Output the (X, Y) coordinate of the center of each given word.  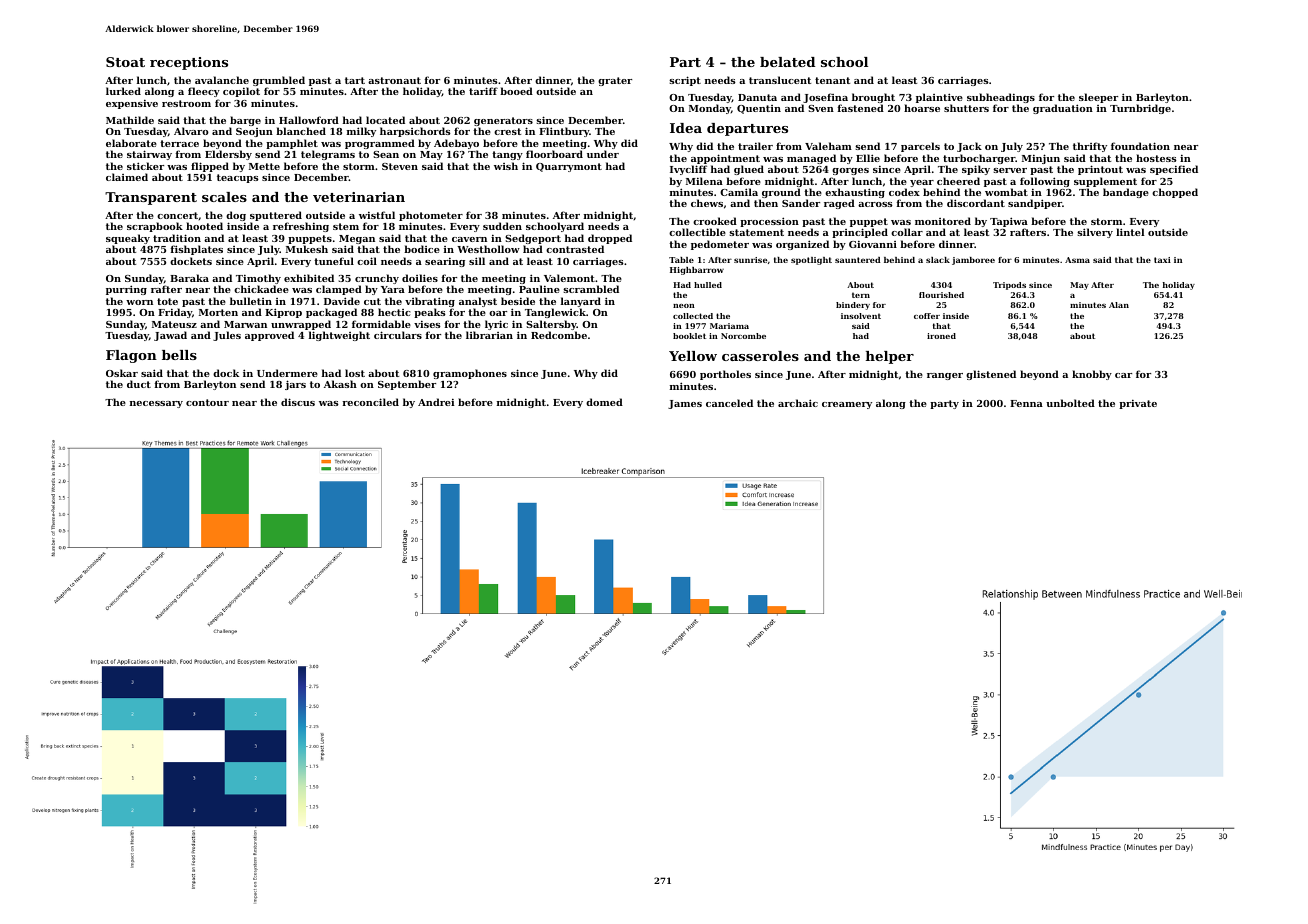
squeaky (128, 239)
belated (787, 62)
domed (604, 402)
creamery (847, 405)
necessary (156, 404)
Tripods (1009, 286)
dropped (610, 239)
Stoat (125, 62)
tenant (832, 80)
